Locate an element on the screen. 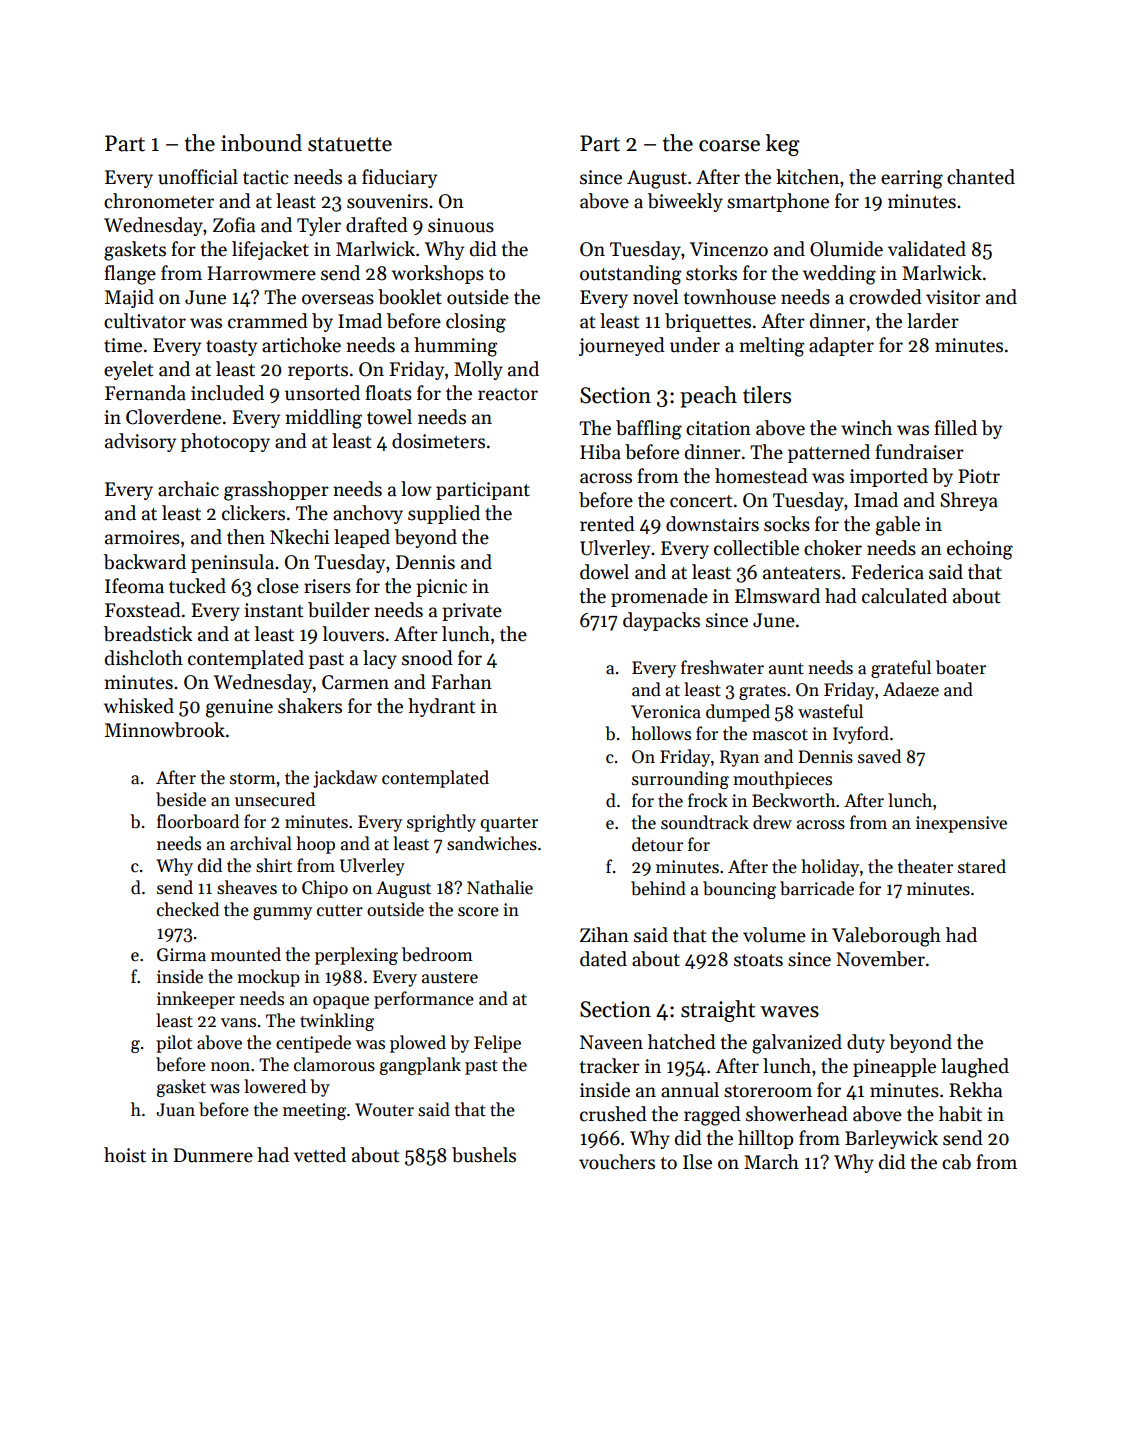 The height and width of the screenshot is (1452, 1122). Girma is located at coordinates (181, 955).
